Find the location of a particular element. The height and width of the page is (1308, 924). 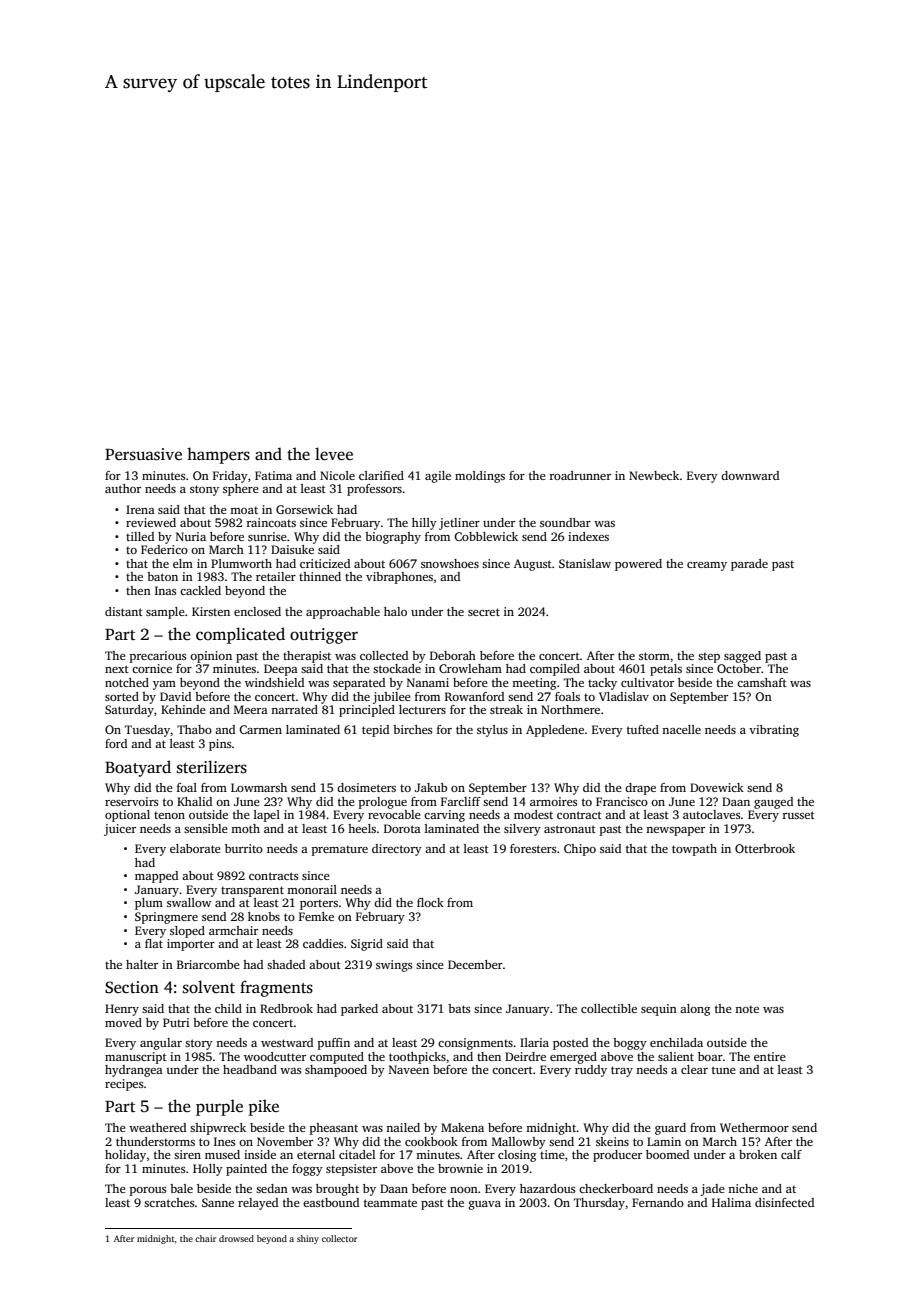

sagged is located at coordinates (742, 657).
